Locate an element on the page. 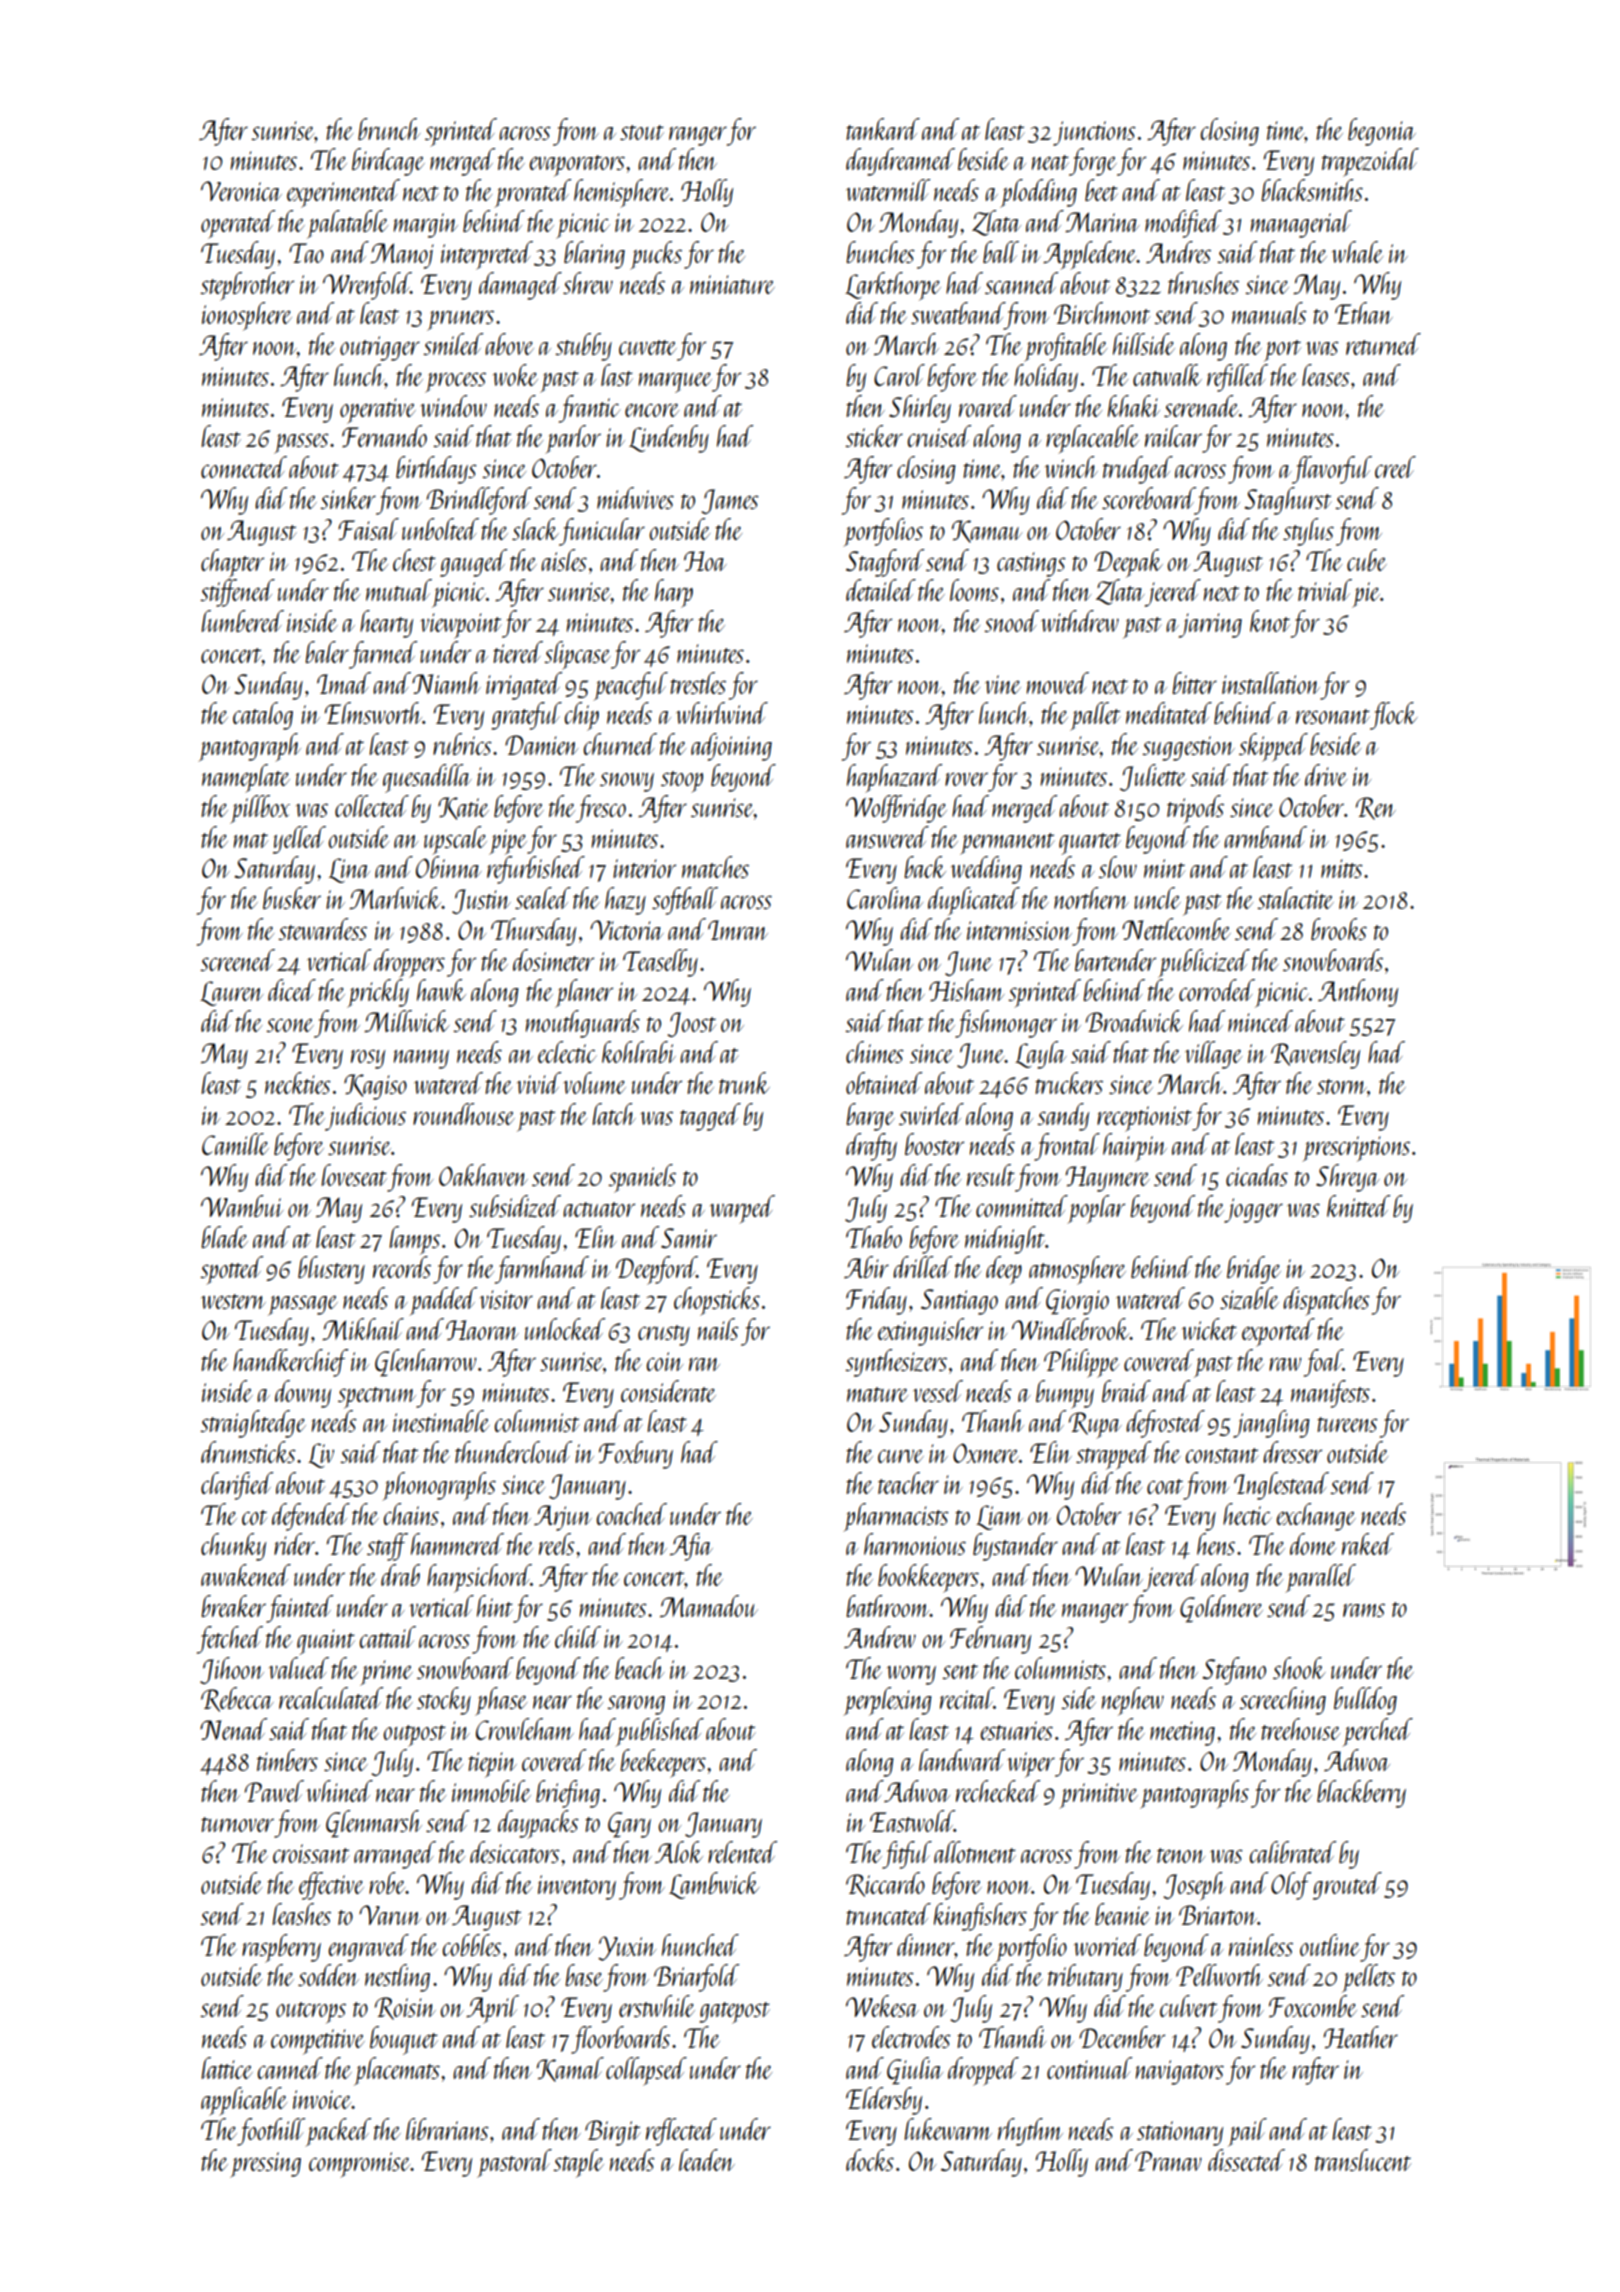 The height and width of the page is (2292, 1620). begonia is located at coordinates (1382, 132).
